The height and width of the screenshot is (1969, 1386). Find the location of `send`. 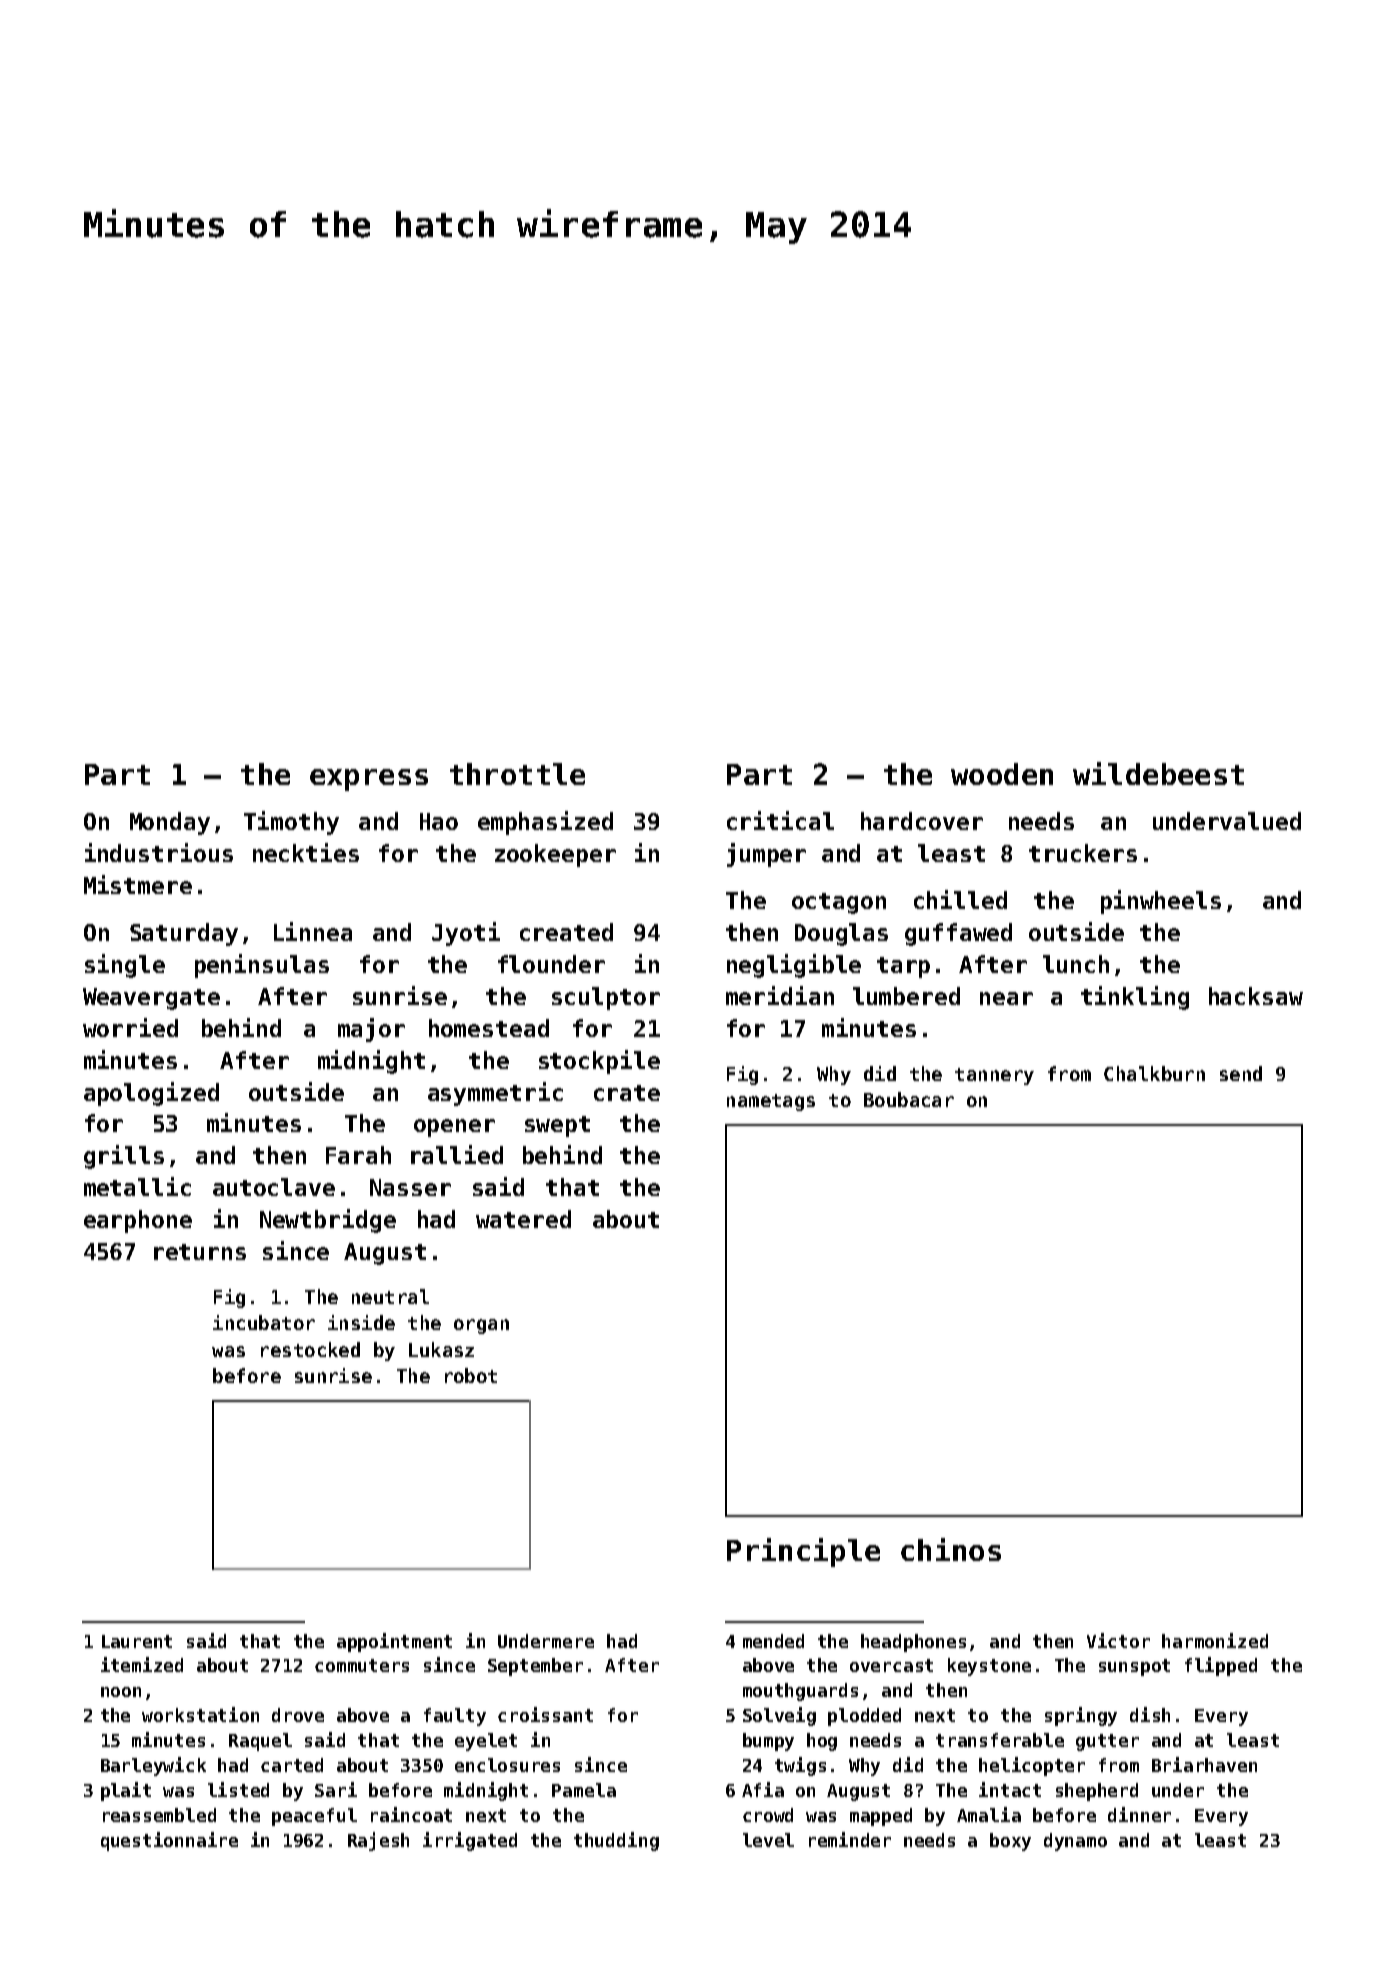

send is located at coordinates (1241, 1073).
